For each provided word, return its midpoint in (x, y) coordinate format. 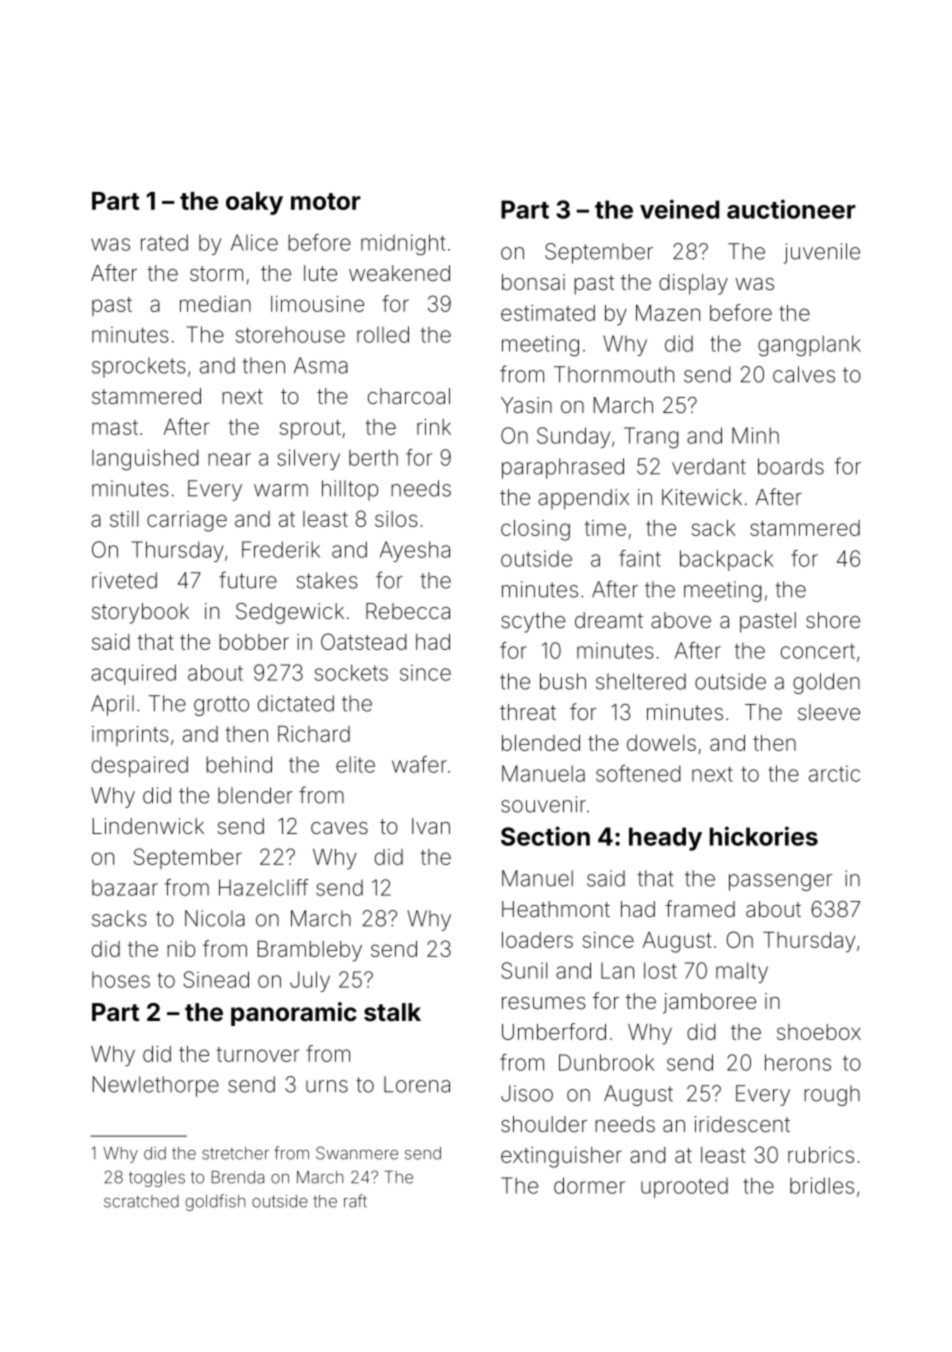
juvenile (822, 253)
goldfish (215, 1202)
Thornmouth (614, 374)
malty (742, 972)
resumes (543, 1003)
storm (216, 273)
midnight (403, 244)
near (229, 459)
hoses (121, 980)
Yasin (526, 405)
